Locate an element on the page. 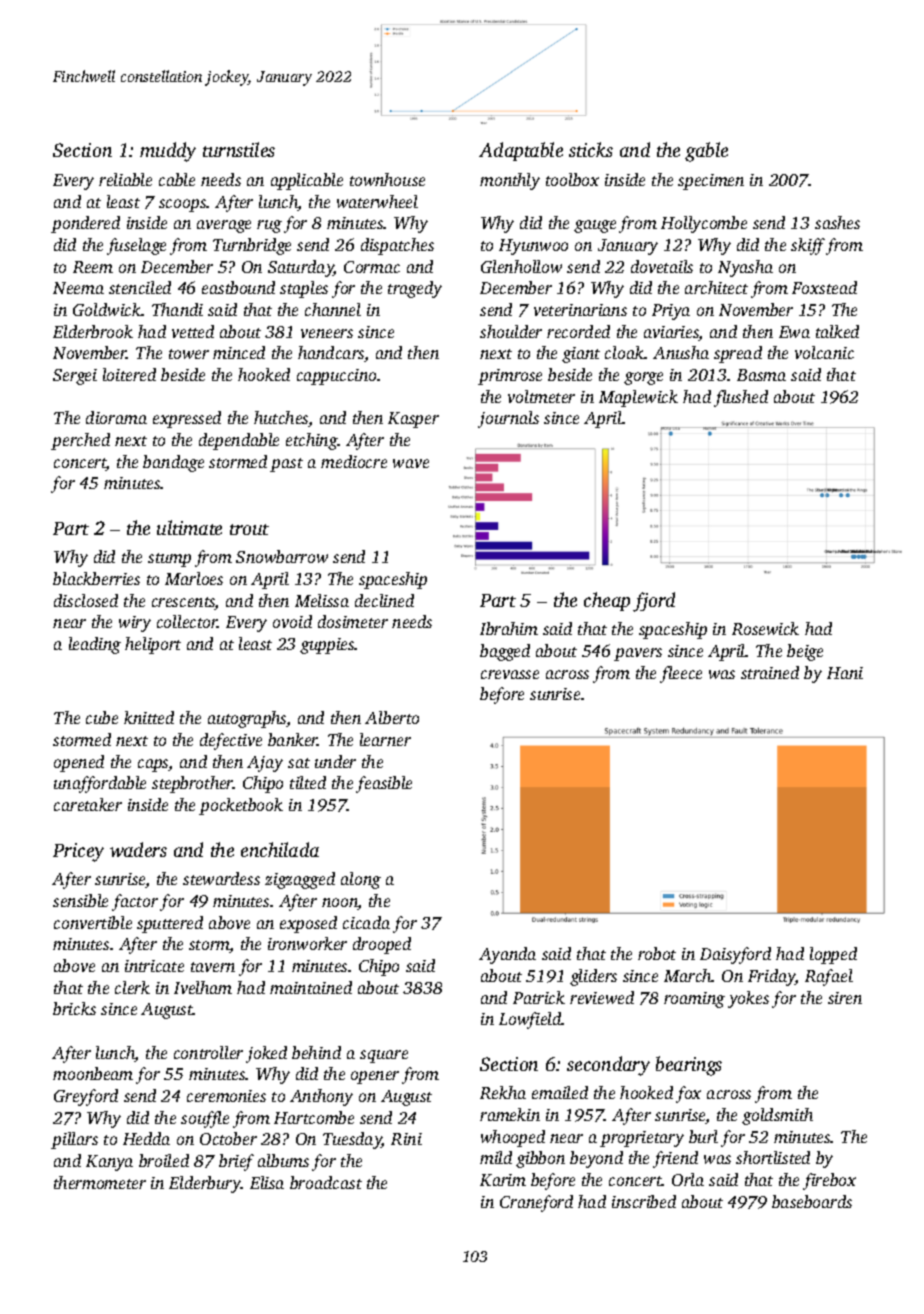 Image resolution: width=924 pixels, height=1314 pixels. Ibrahim is located at coordinates (509, 628).
